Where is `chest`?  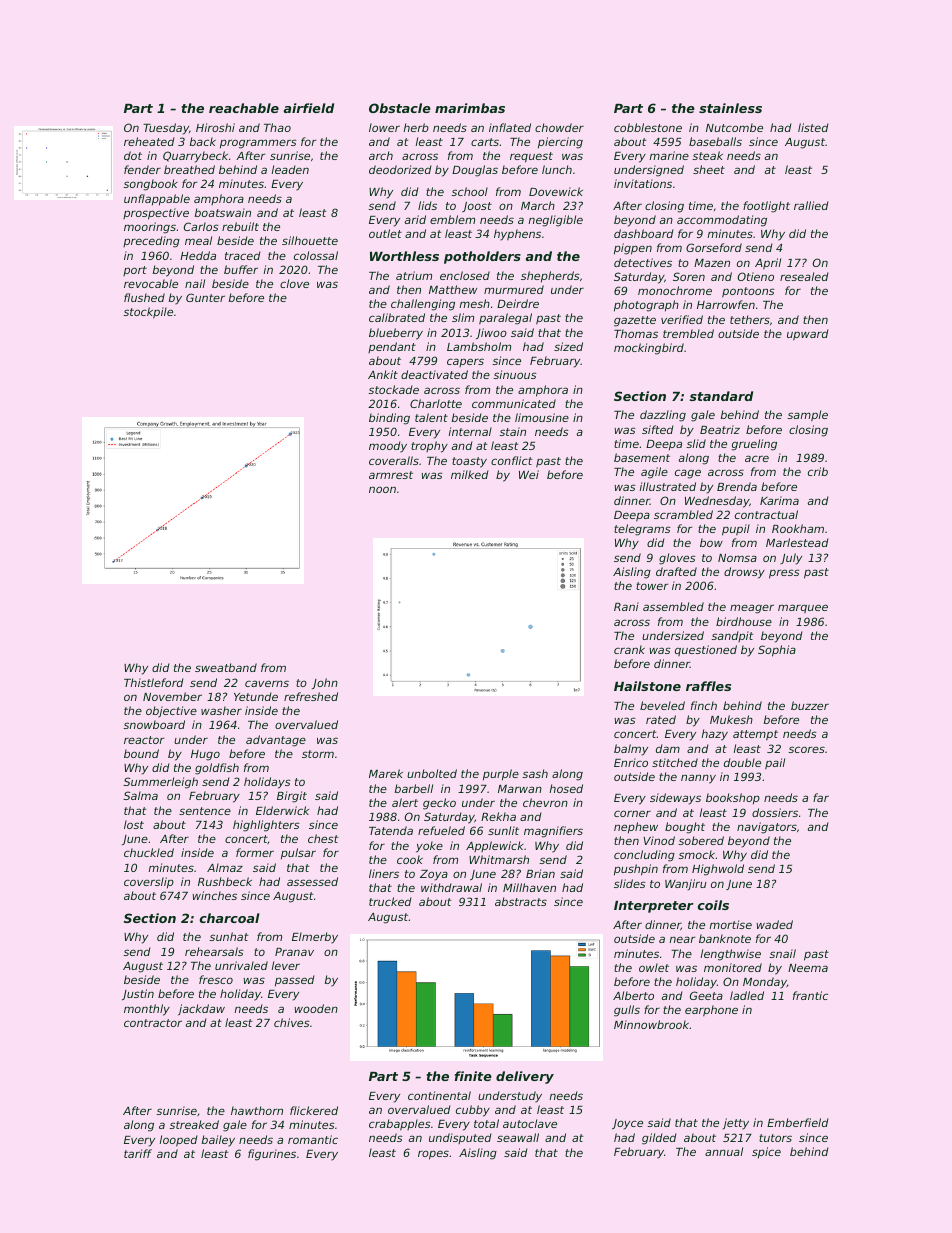 chest is located at coordinates (323, 838).
